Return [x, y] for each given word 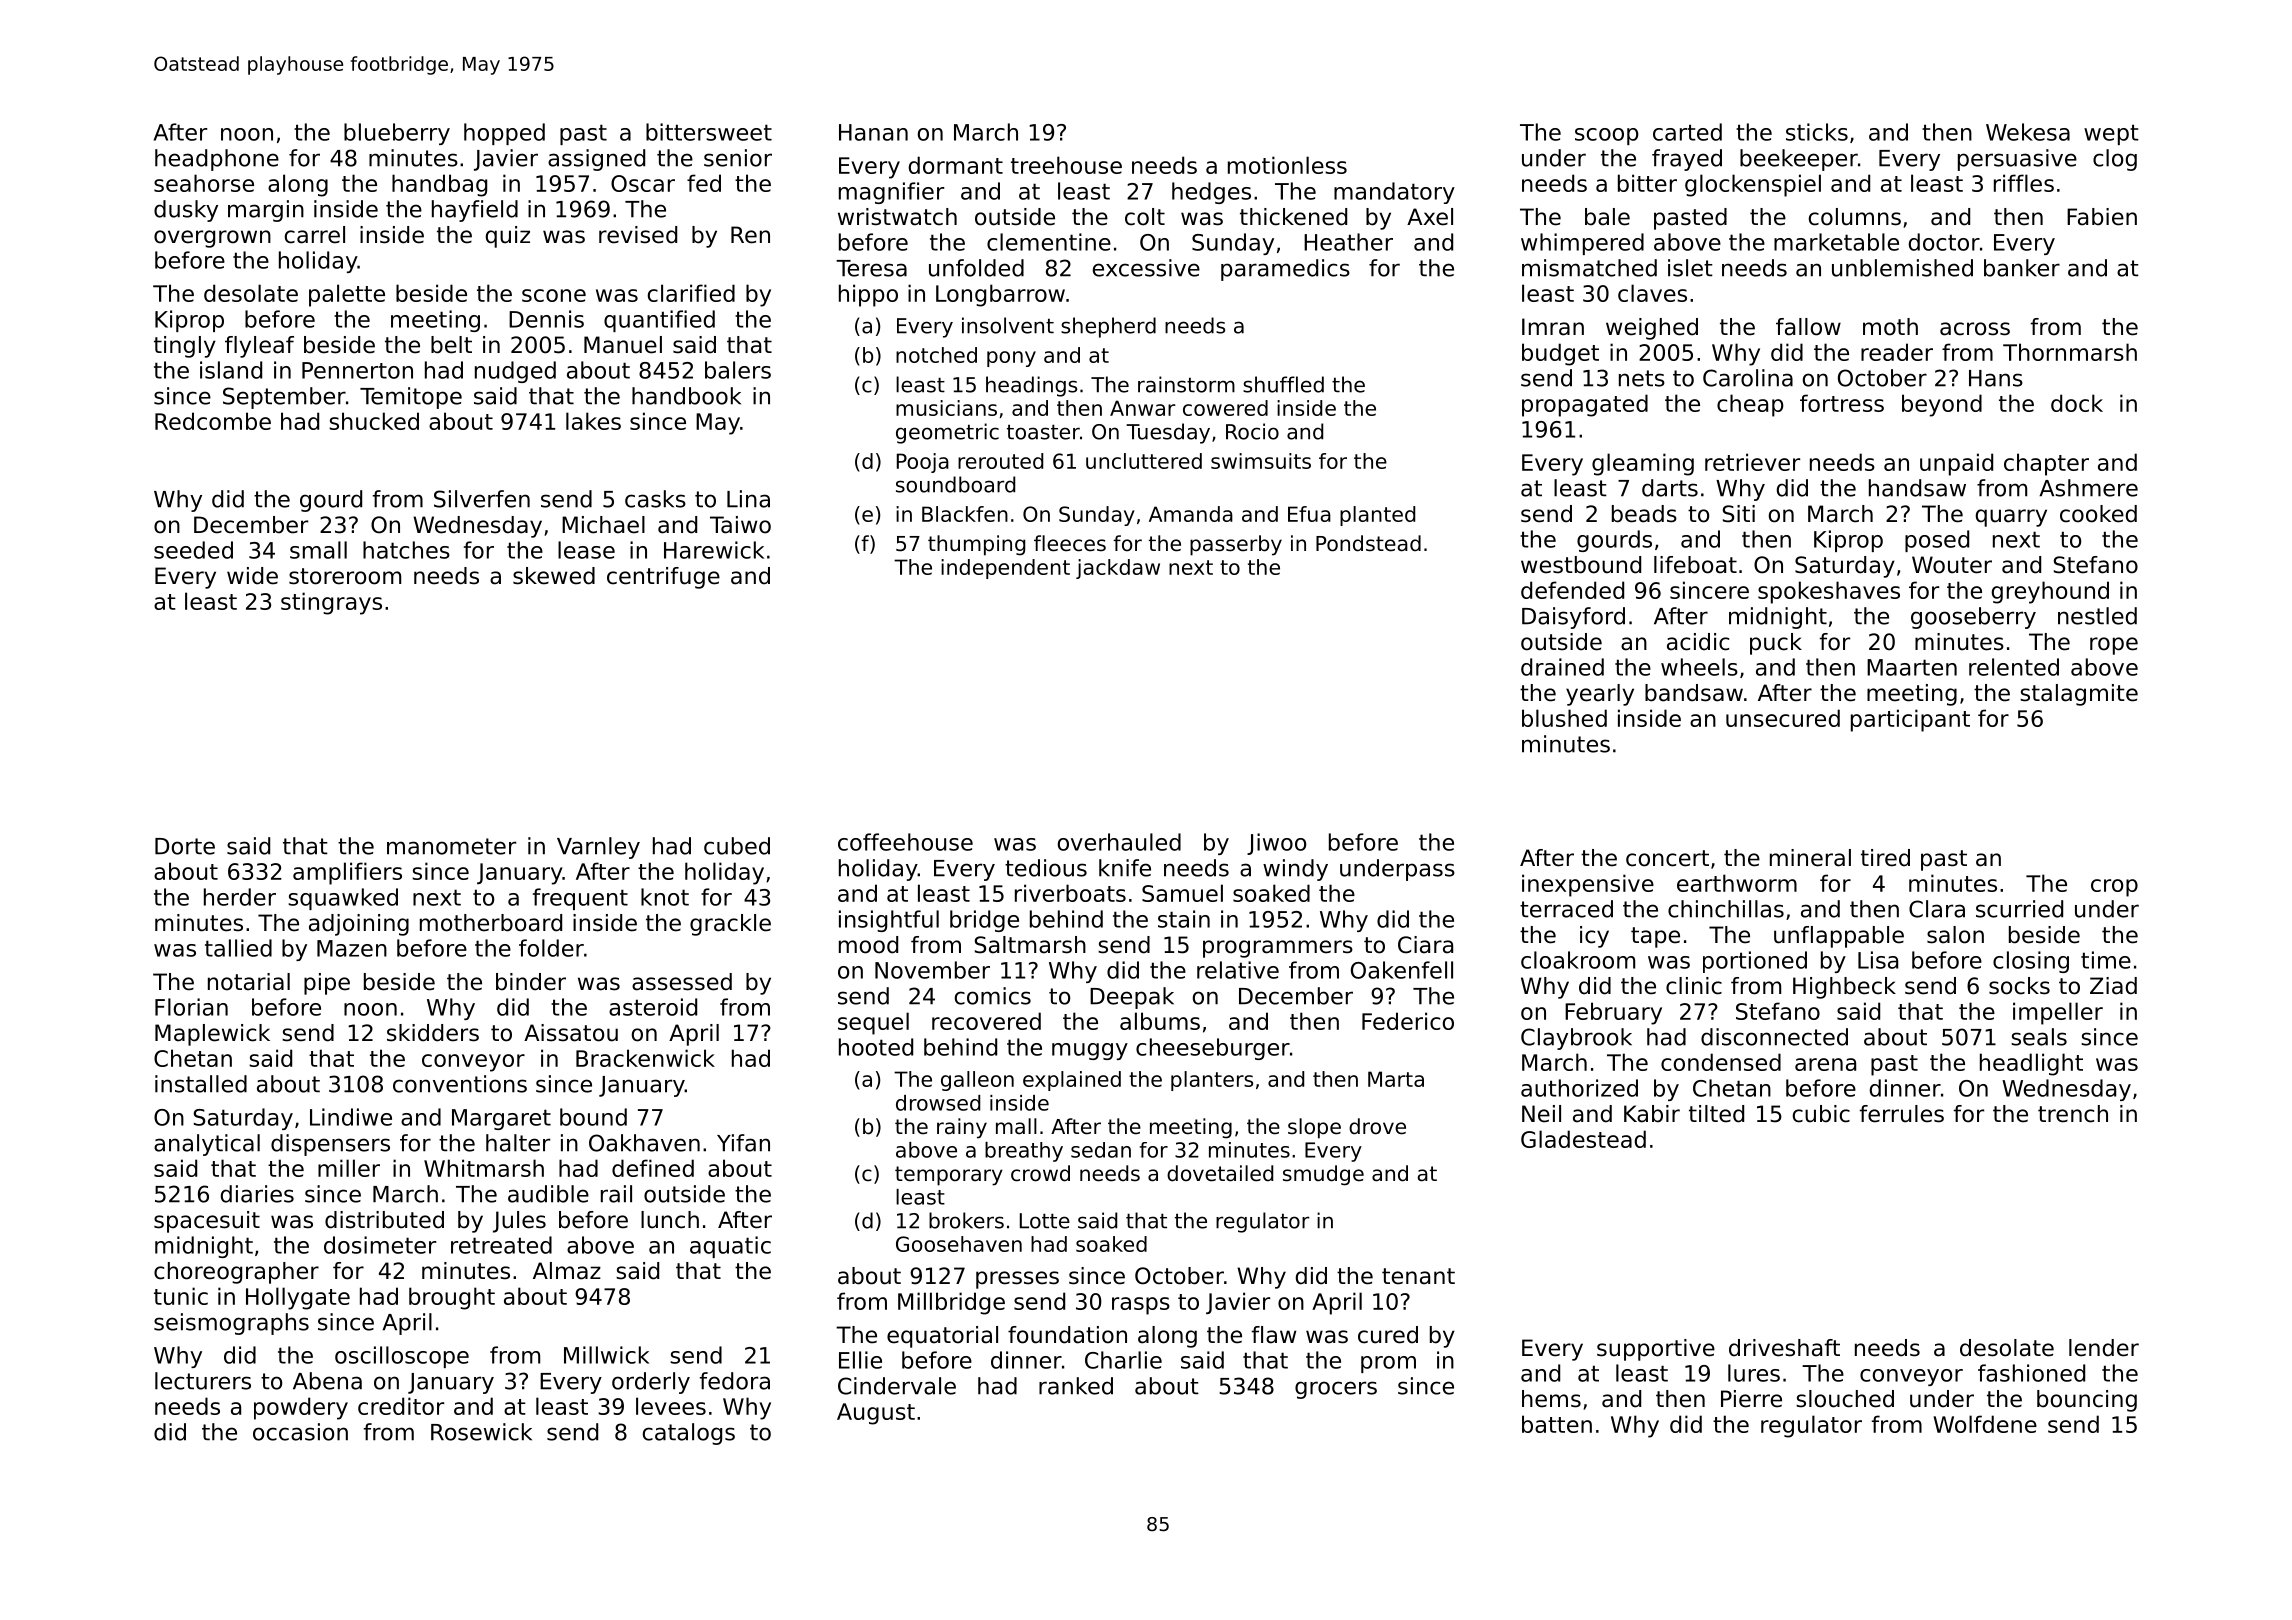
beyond [1942, 405]
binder [531, 982]
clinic [1694, 986]
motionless [1287, 165]
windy [1295, 870]
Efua [1309, 514]
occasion [300, 1432]
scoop [1607, 136]
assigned [596, 160]
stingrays [331, 603]
